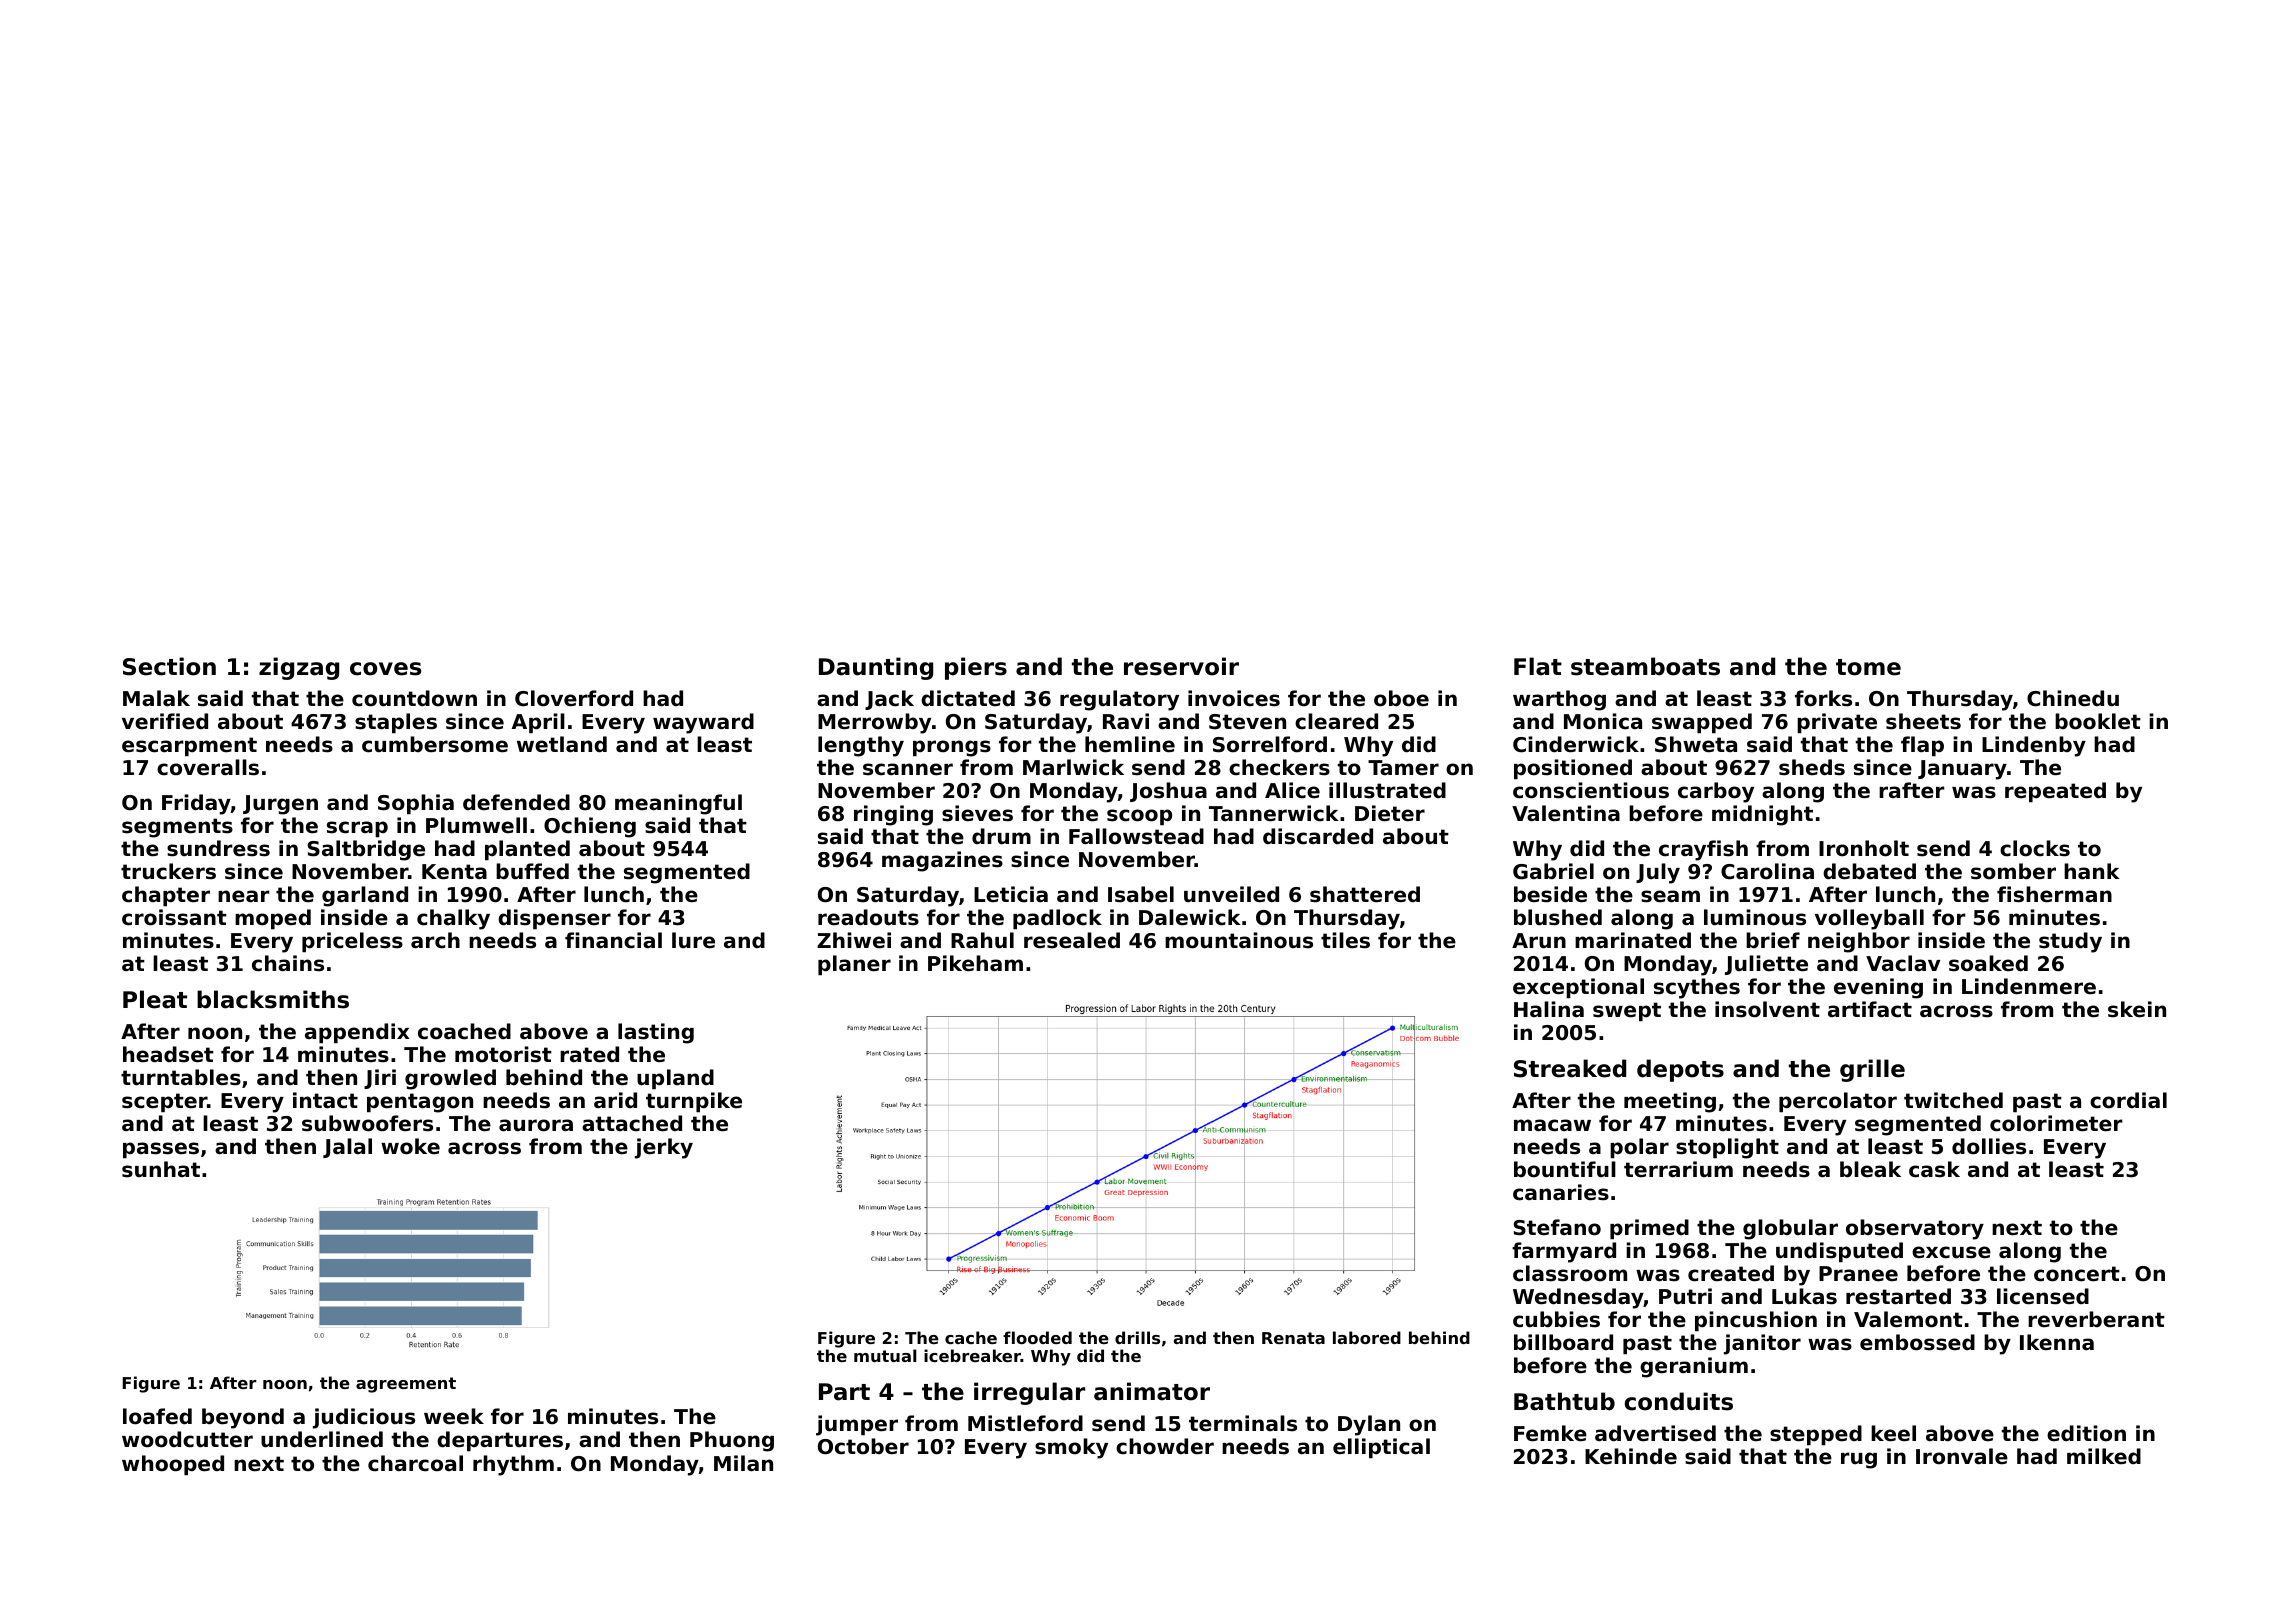 This screenshot has height=1620, width=2292. What do you see at coordinates (536, 1125) in the screenshot?
I see `aurora` at bounding box center [536, 1125].
